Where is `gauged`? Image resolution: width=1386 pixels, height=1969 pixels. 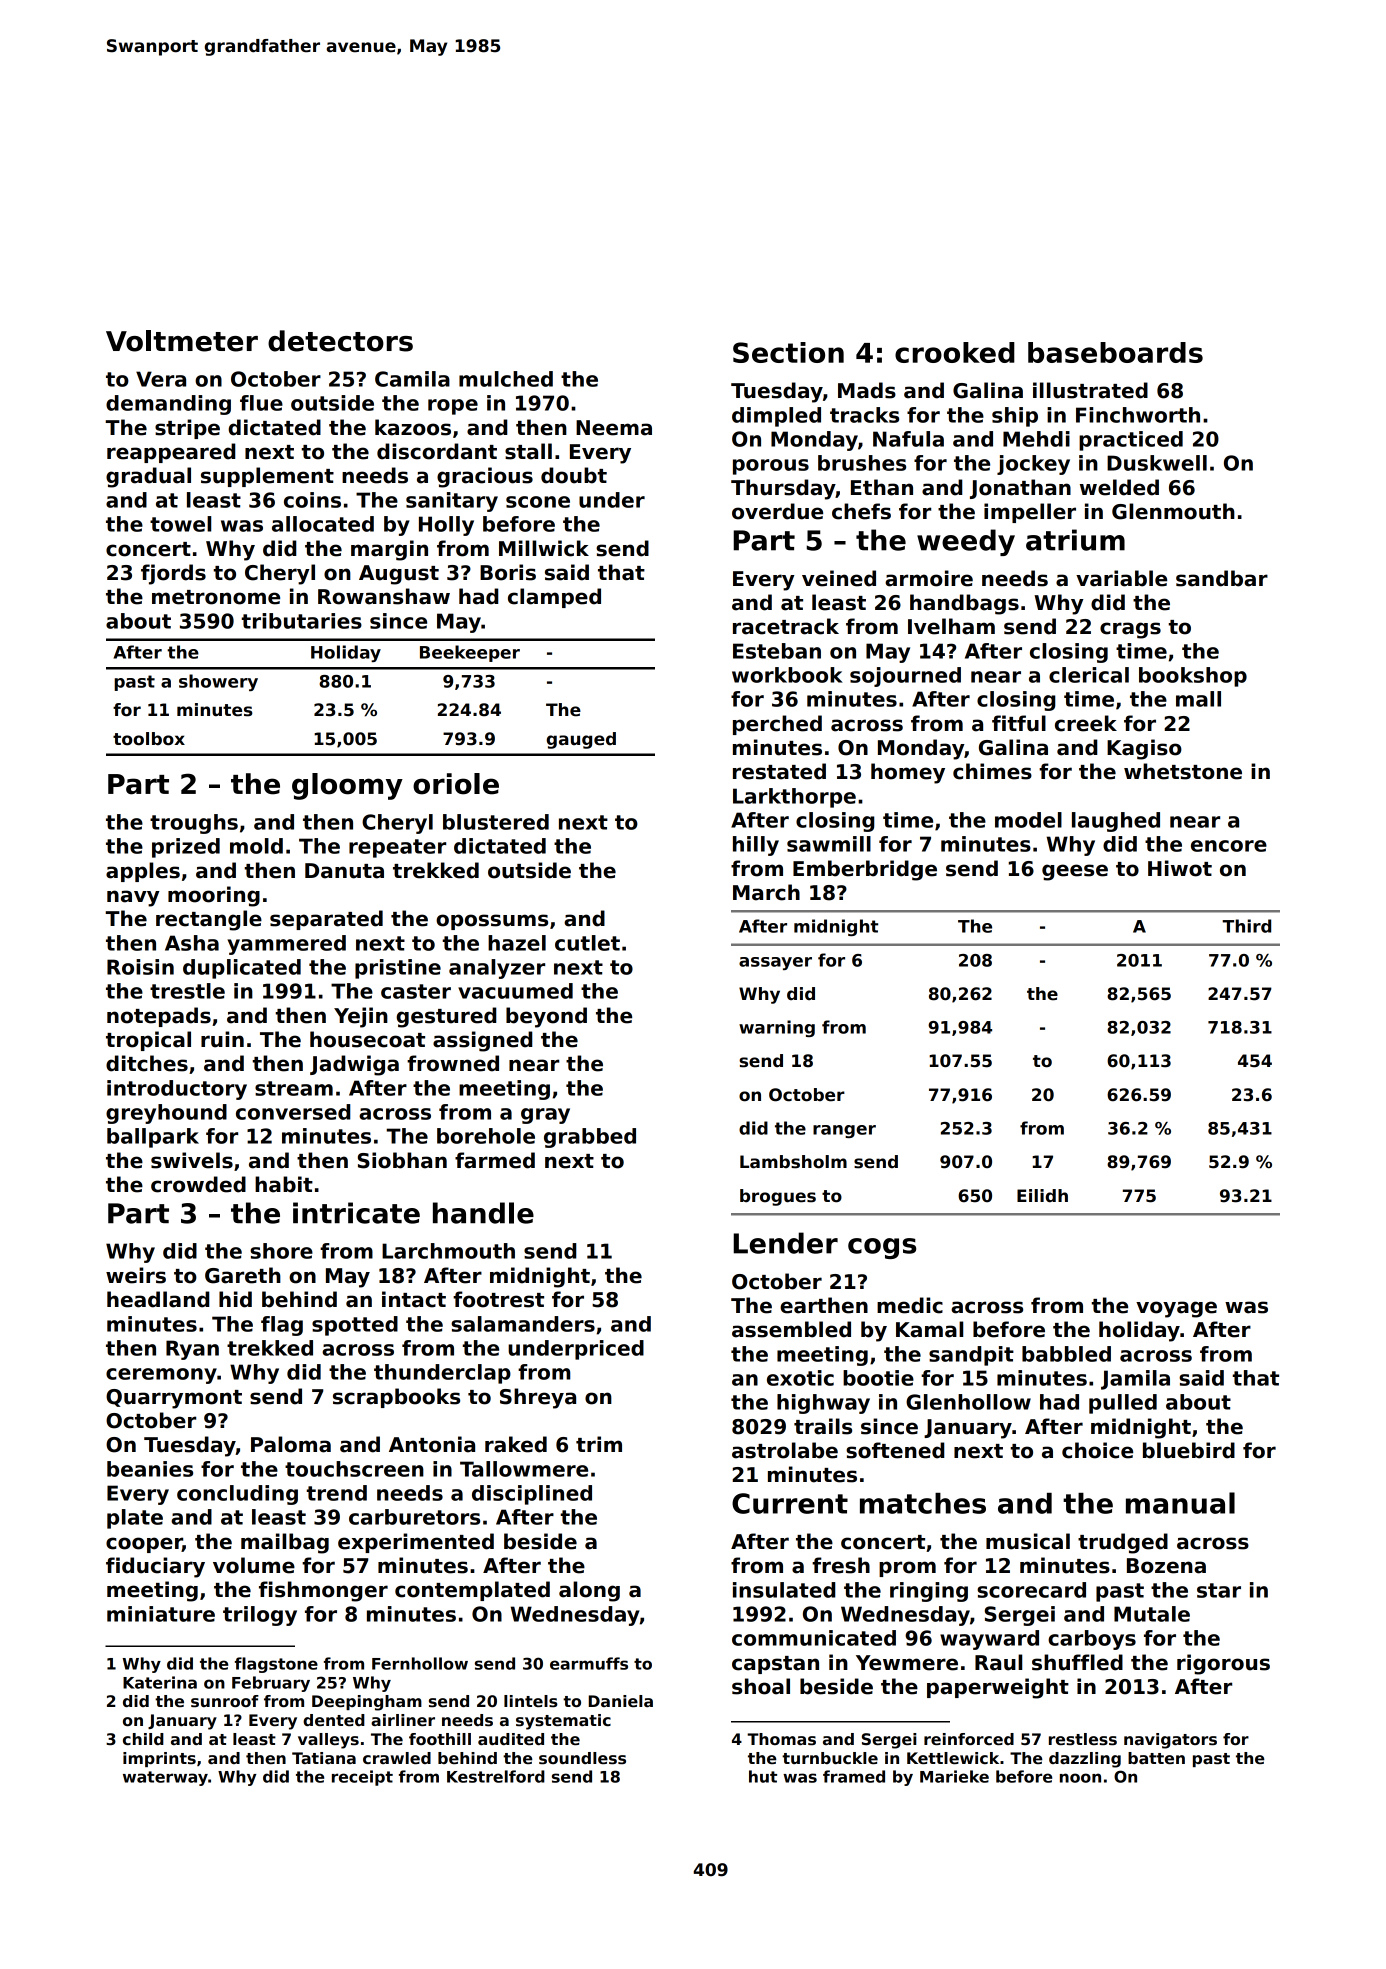 gauged is located at coordinates (581, 740).
